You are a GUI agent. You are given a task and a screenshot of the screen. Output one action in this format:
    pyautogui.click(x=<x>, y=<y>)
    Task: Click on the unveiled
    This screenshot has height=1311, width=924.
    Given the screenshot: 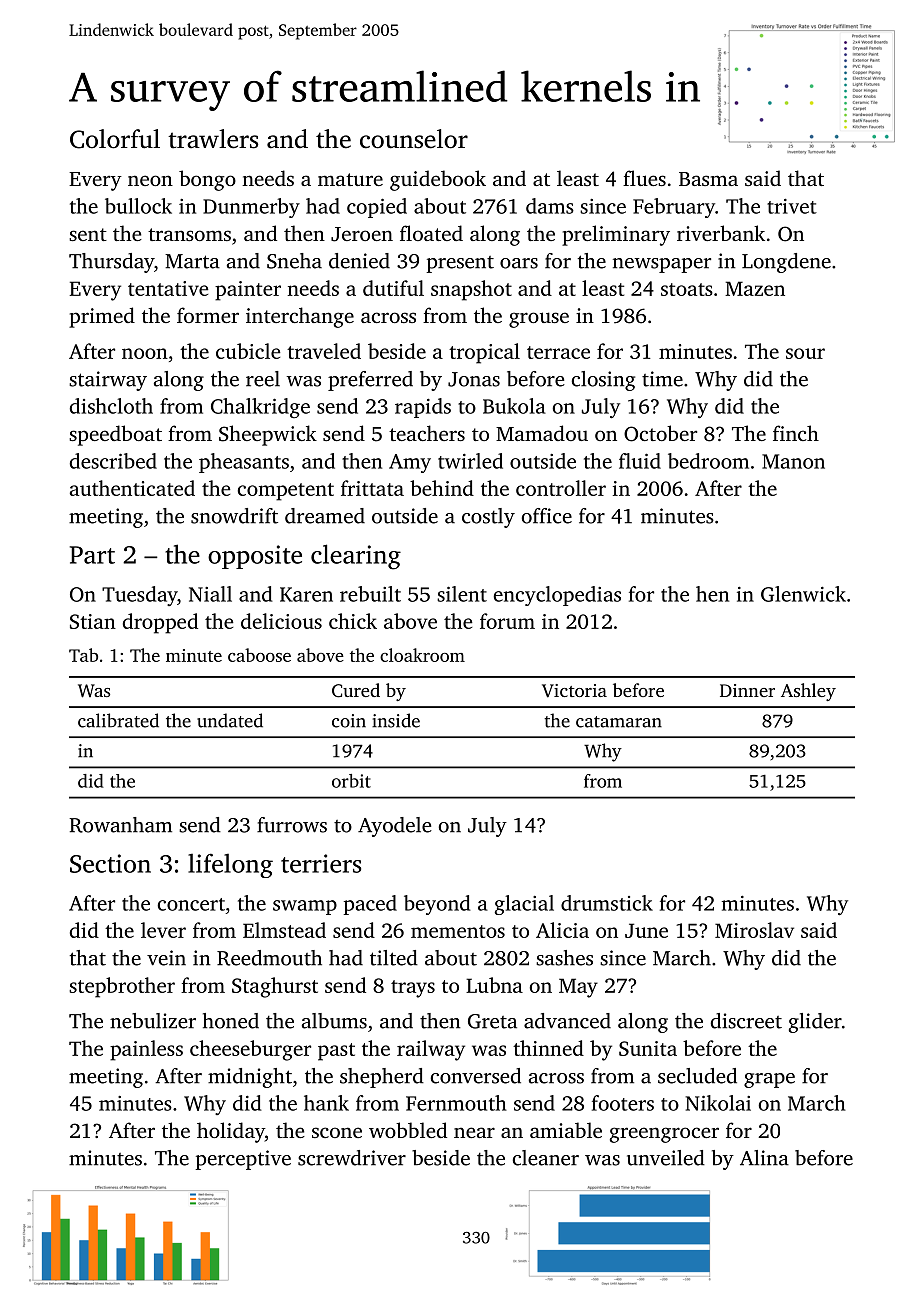 What is the action you would take?
    pyautogui.click(x=666, y=1158)
